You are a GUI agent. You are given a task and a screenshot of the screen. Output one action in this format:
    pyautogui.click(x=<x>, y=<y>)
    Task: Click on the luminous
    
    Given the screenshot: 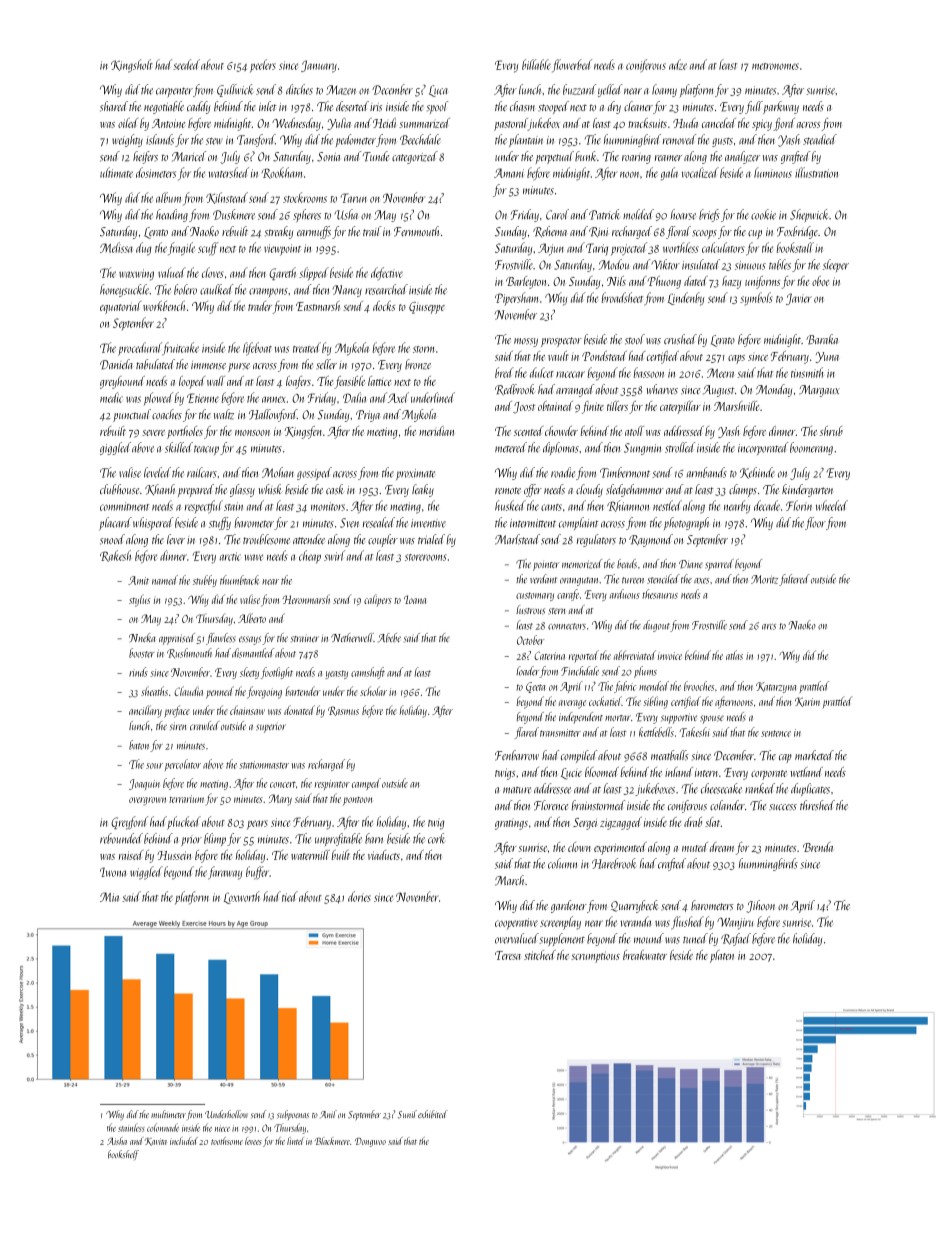 What is the action you would take?
    pyautogui.click(x=773, y=172)
